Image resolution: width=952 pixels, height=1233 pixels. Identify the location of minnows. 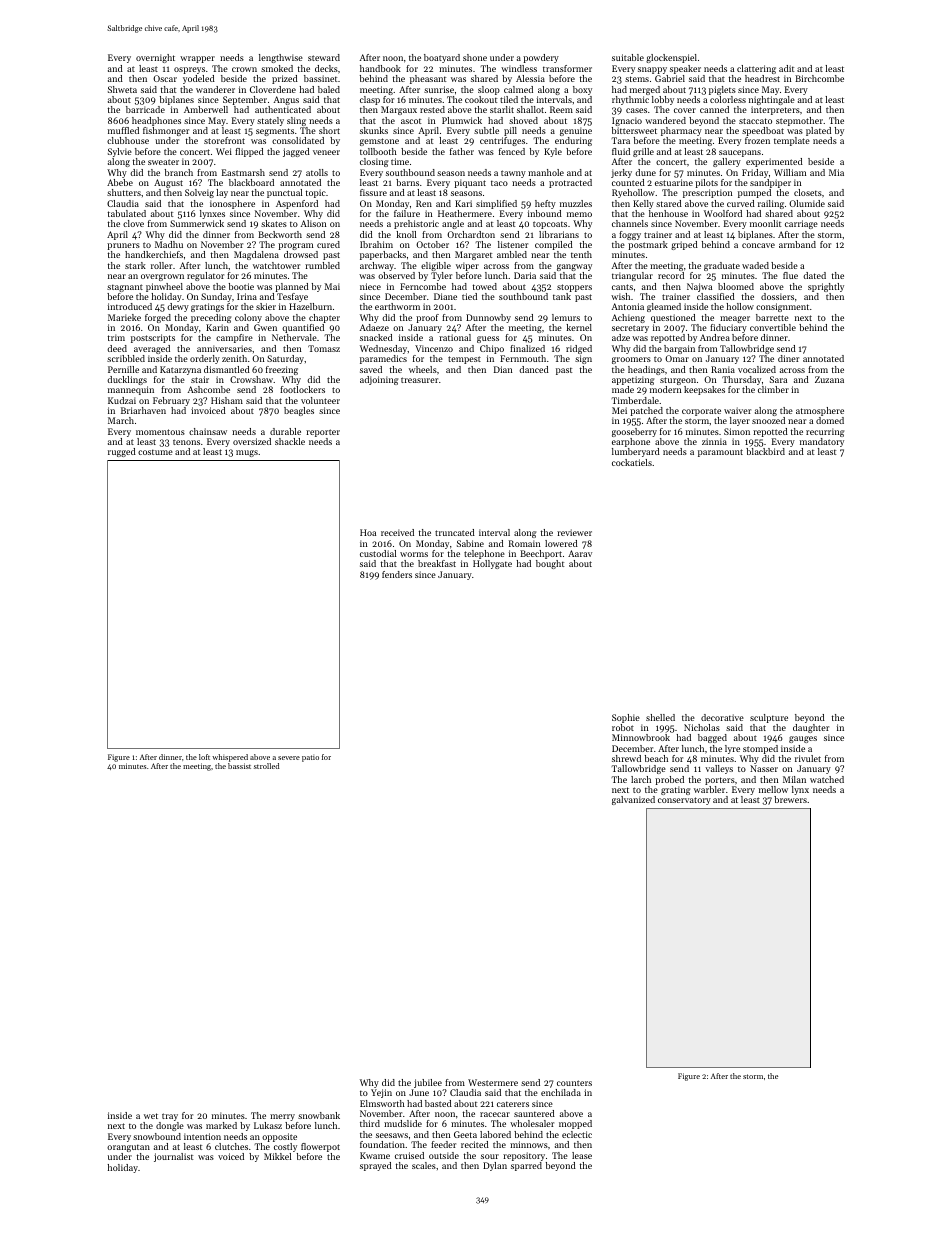
(529, 1144).
